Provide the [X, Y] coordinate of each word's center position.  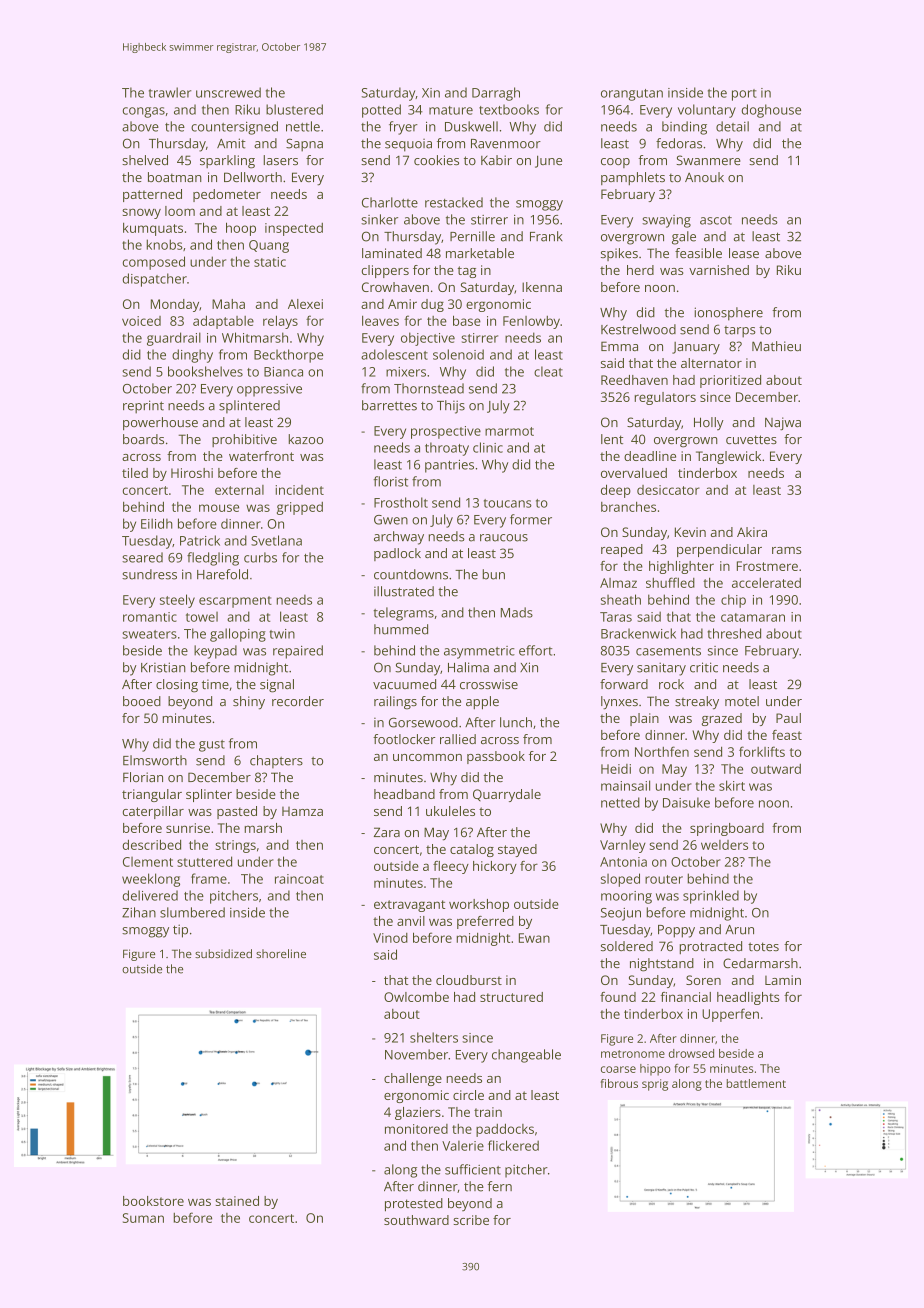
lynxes [619, 703]
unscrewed [228, 92]
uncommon [427, 757]
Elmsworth [155, 760]
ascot [716, 220]
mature [451, 110]
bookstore [153, 1201]
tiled [135, 473]
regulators [665, 398]
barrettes [389, 405]
